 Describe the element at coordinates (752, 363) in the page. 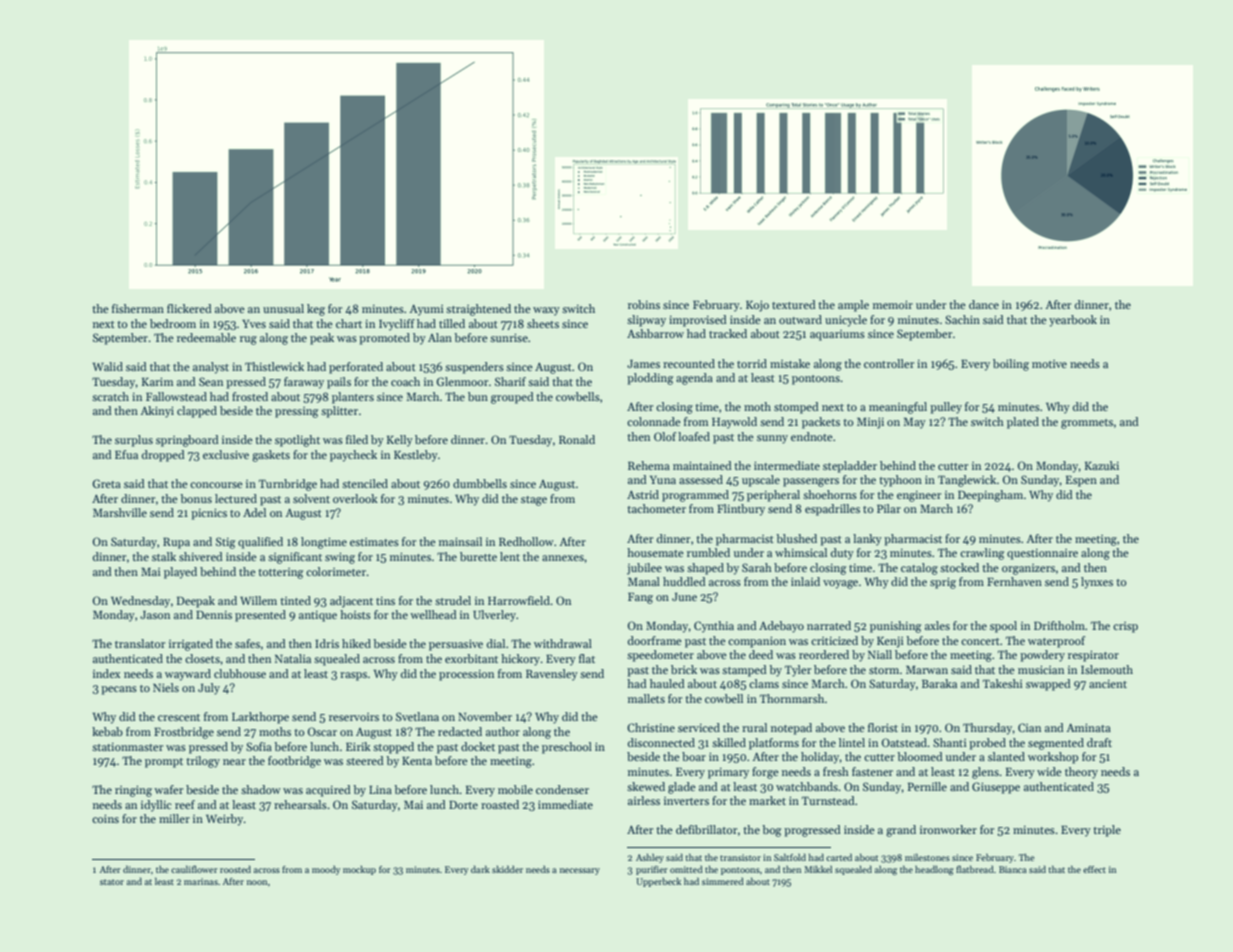

I see `torrid` at that location.
